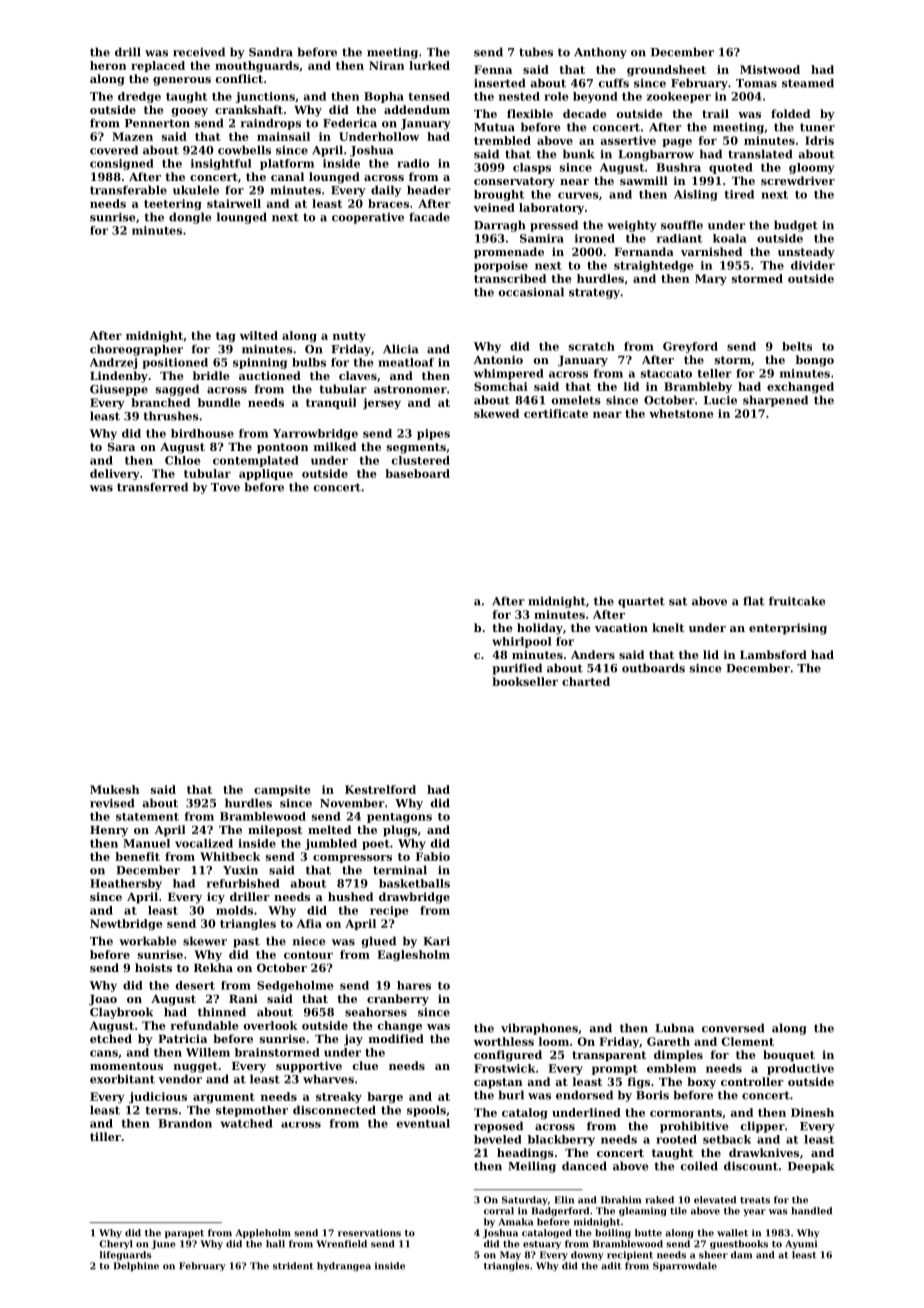 This document has width=924, height=1308. I want to click on Idris, so click(819, 140).
